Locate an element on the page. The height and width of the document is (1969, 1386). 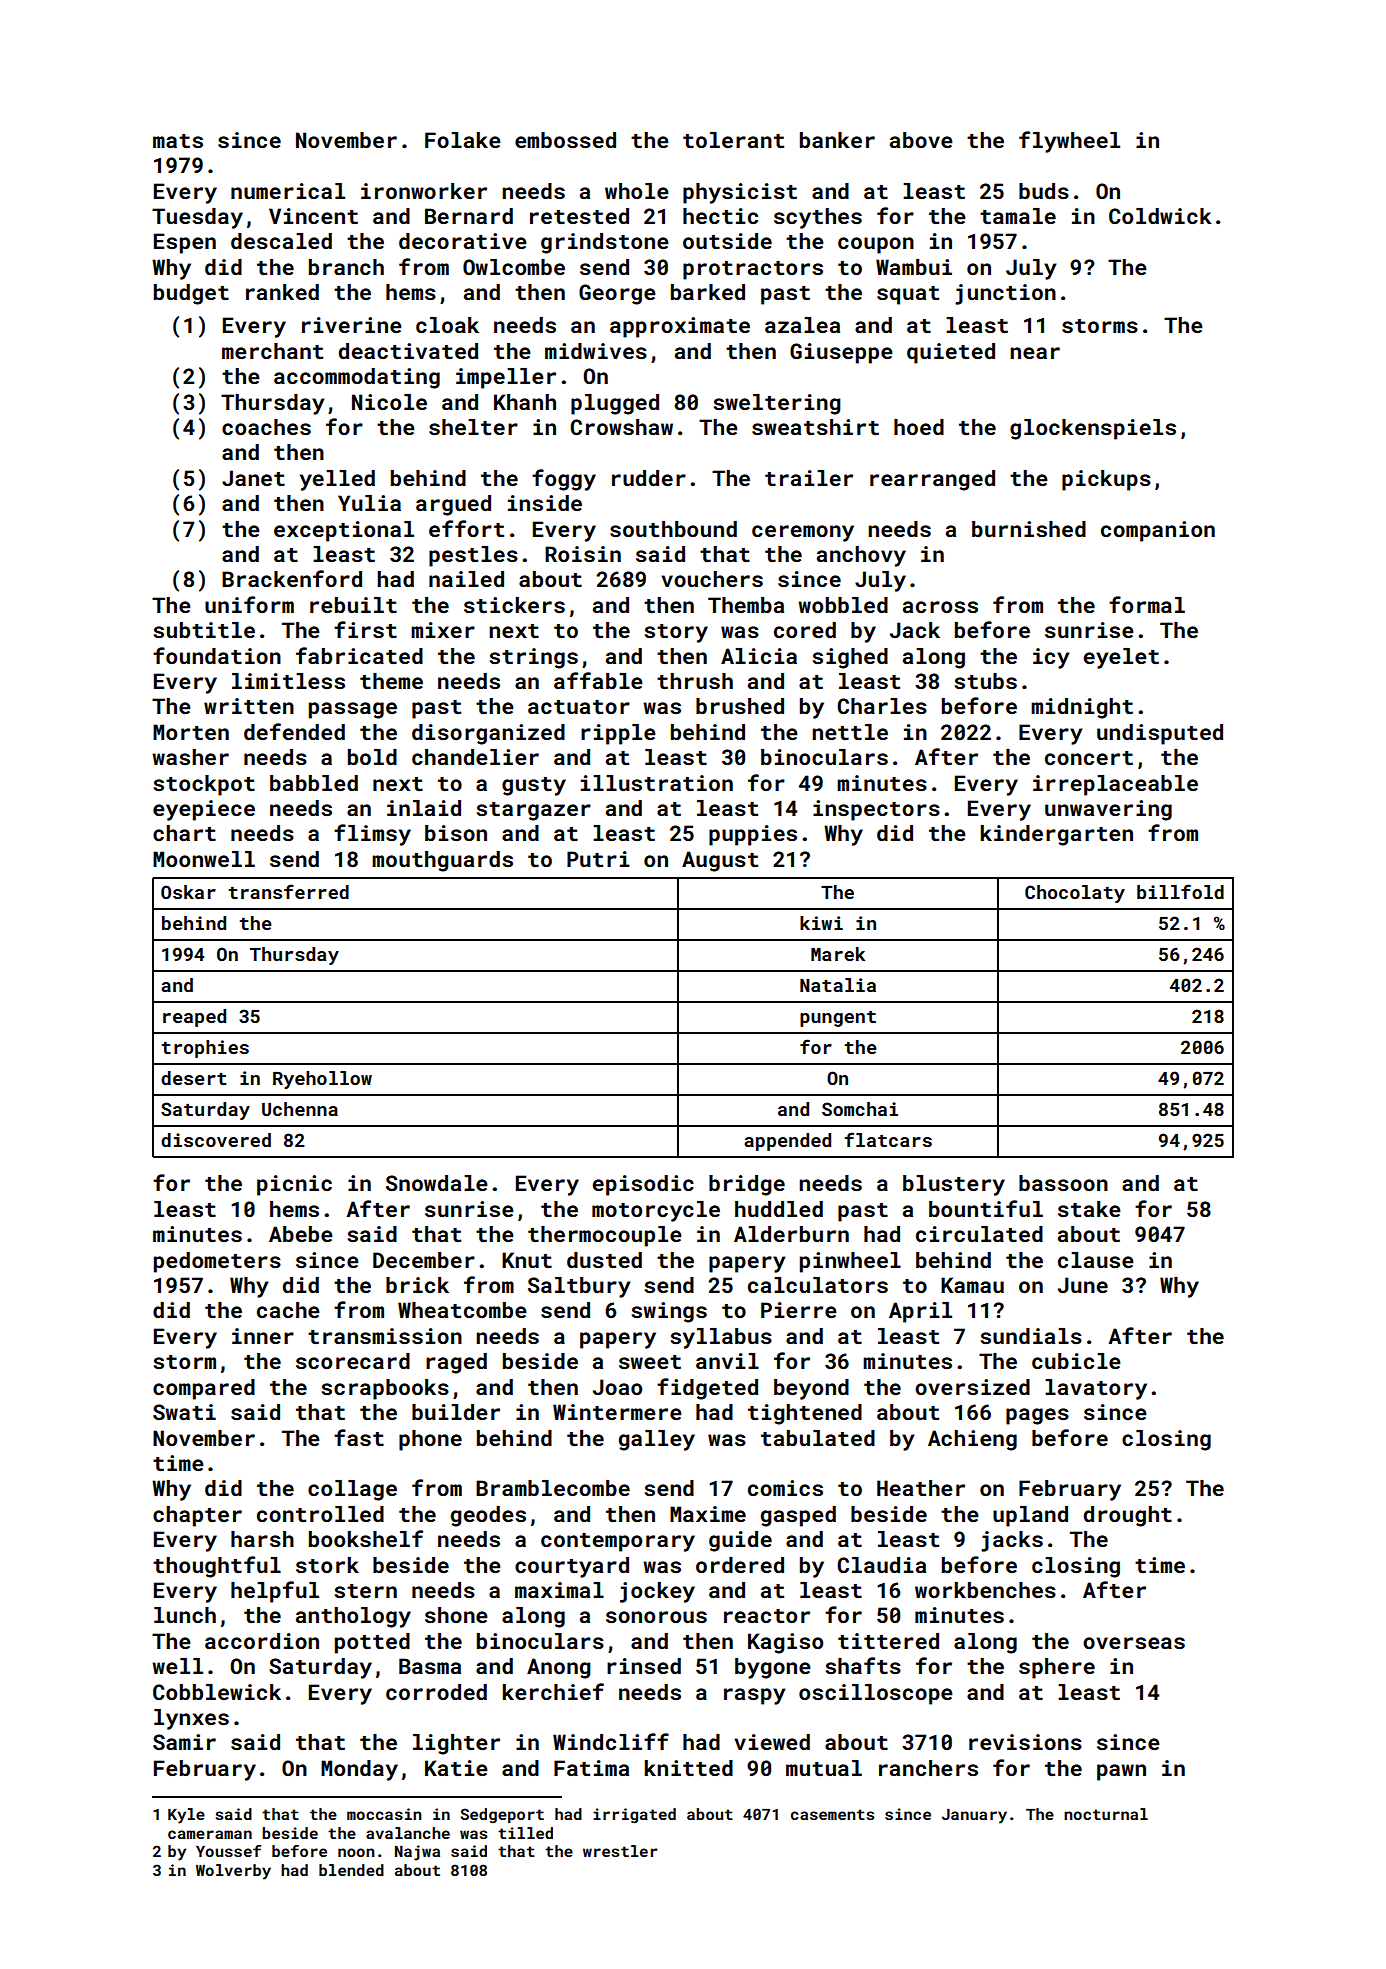
bygone is located at coordinates (773, 1668).
